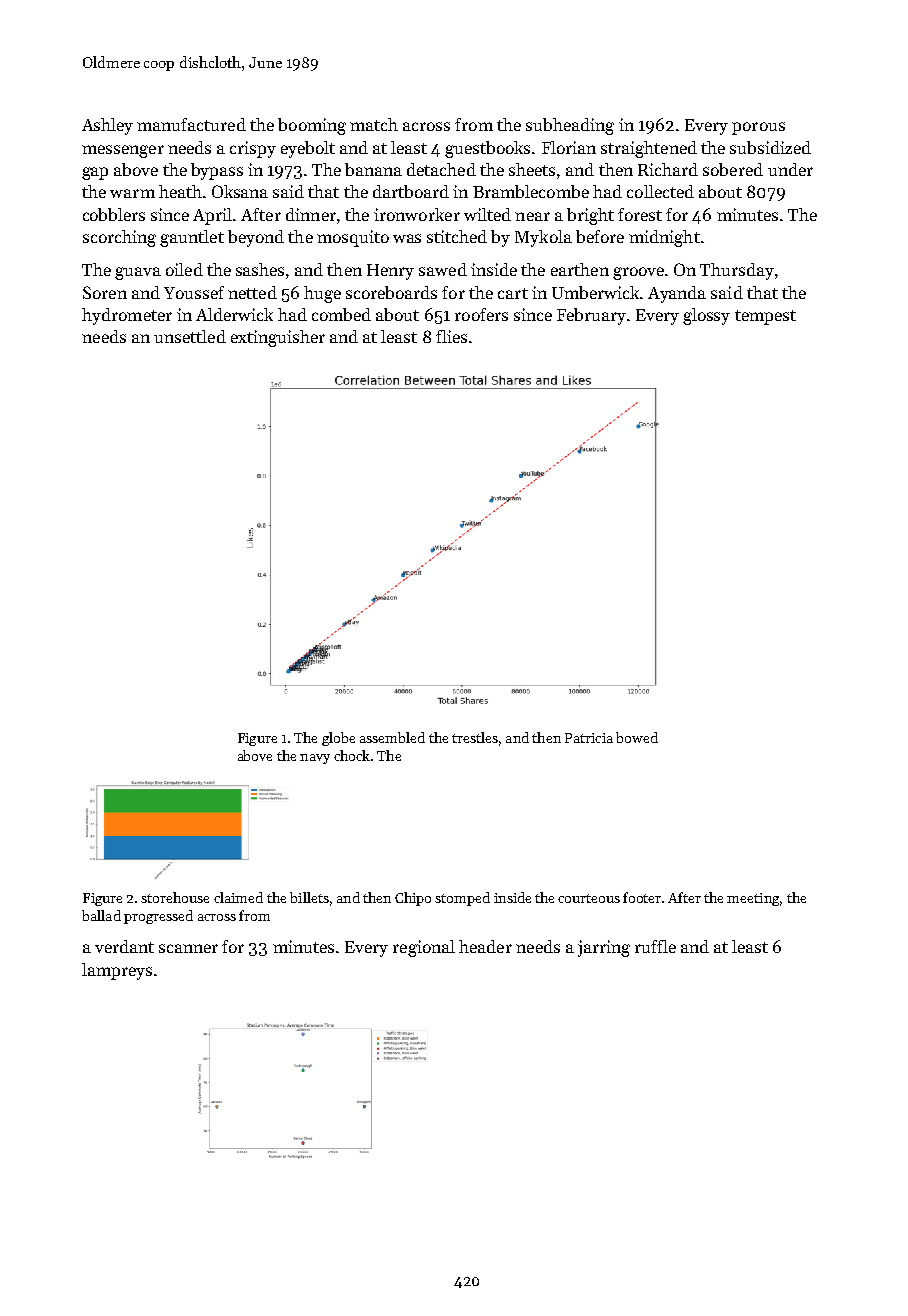 The height and width of the screenshot is (1316, 908). What do you see at coordinates (217, 171) in the screenshot?
I see `bypass` at bounding box center [217, 171].
